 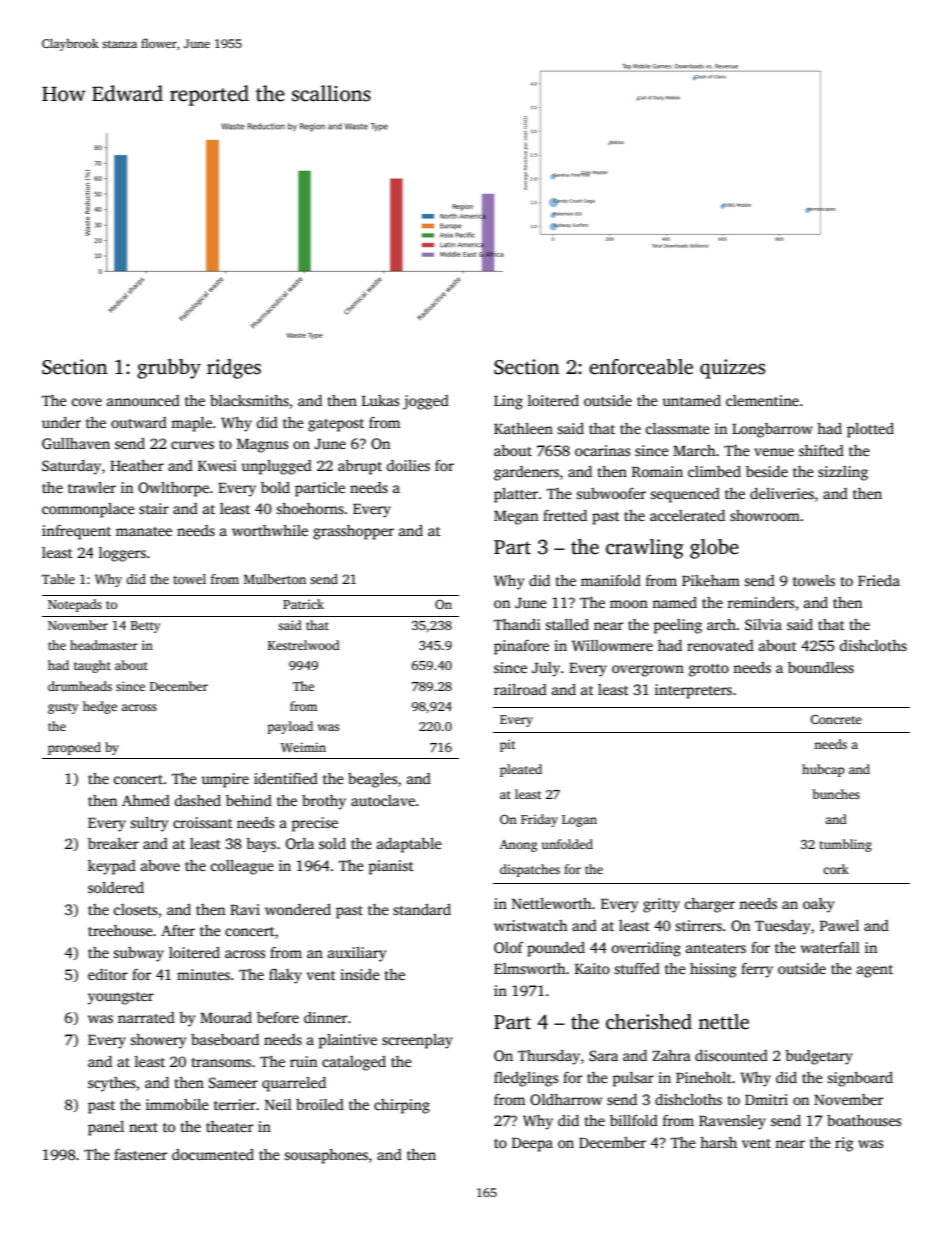 What do you see at coordinates (718, 1142) in the screenshot?
I see `harsh` at bounding box center [718, 1142].
